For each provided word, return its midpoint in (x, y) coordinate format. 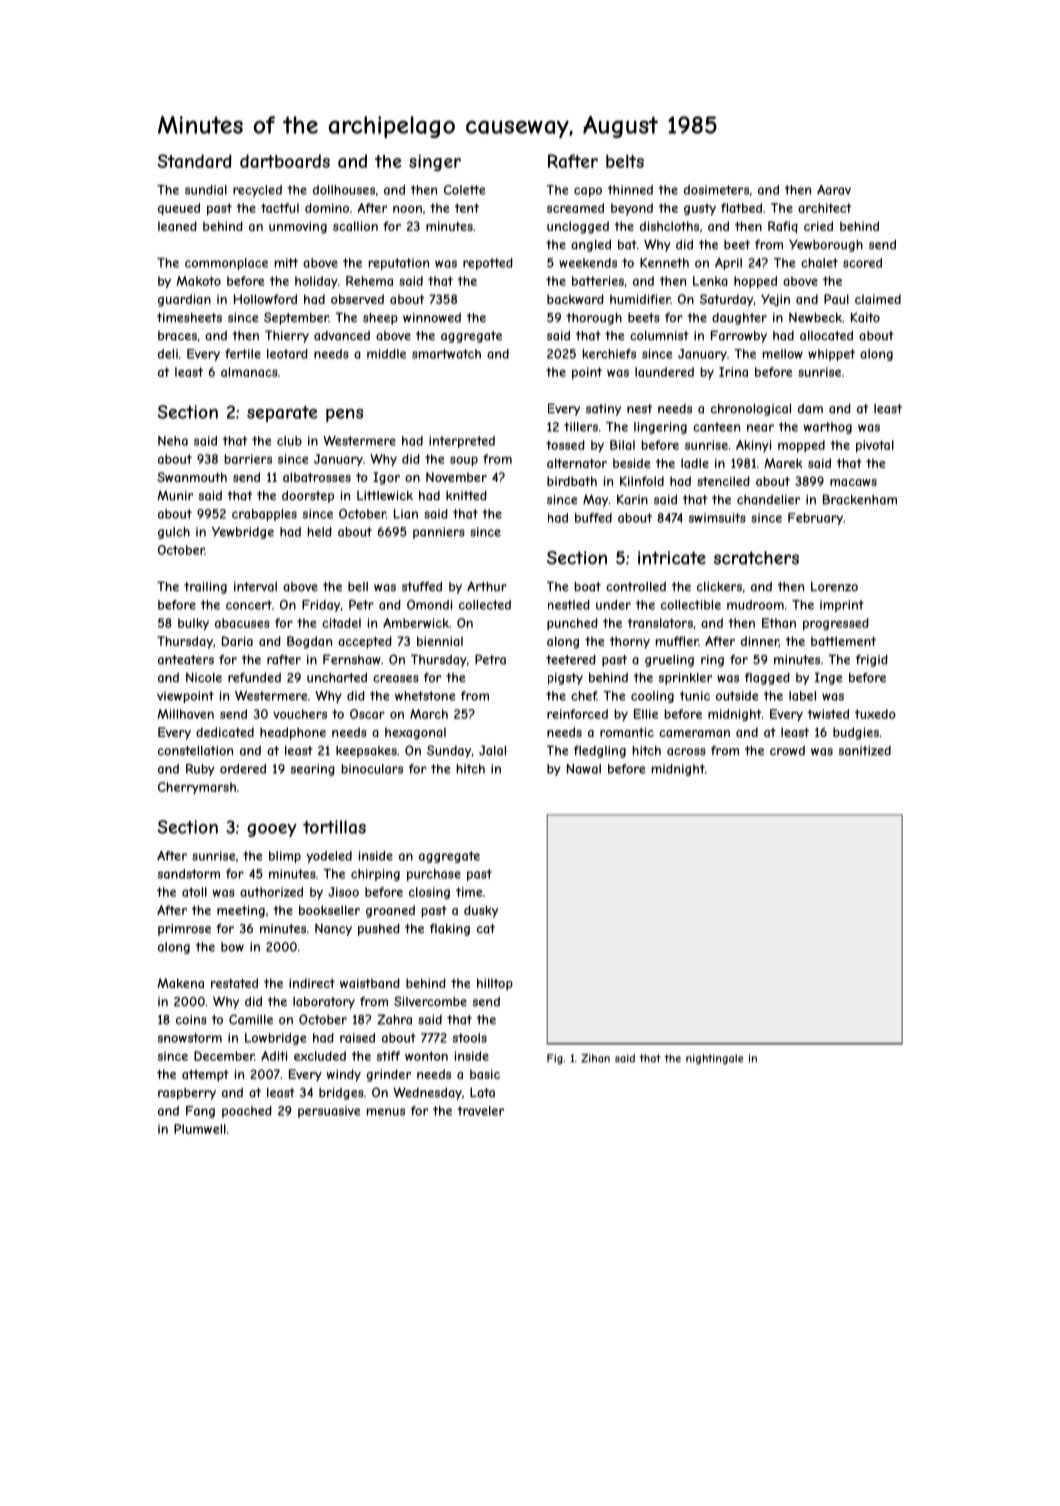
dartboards (285, 161)
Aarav (834, 190)
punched (572, 624)
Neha (173, 441)
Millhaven (186, 714)
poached (247, 1112)
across (686, 752)
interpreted (462, 442)
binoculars (372, 769)
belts (625, 161)
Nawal (584, 769)
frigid (872, 660)
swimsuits (717, 518)
